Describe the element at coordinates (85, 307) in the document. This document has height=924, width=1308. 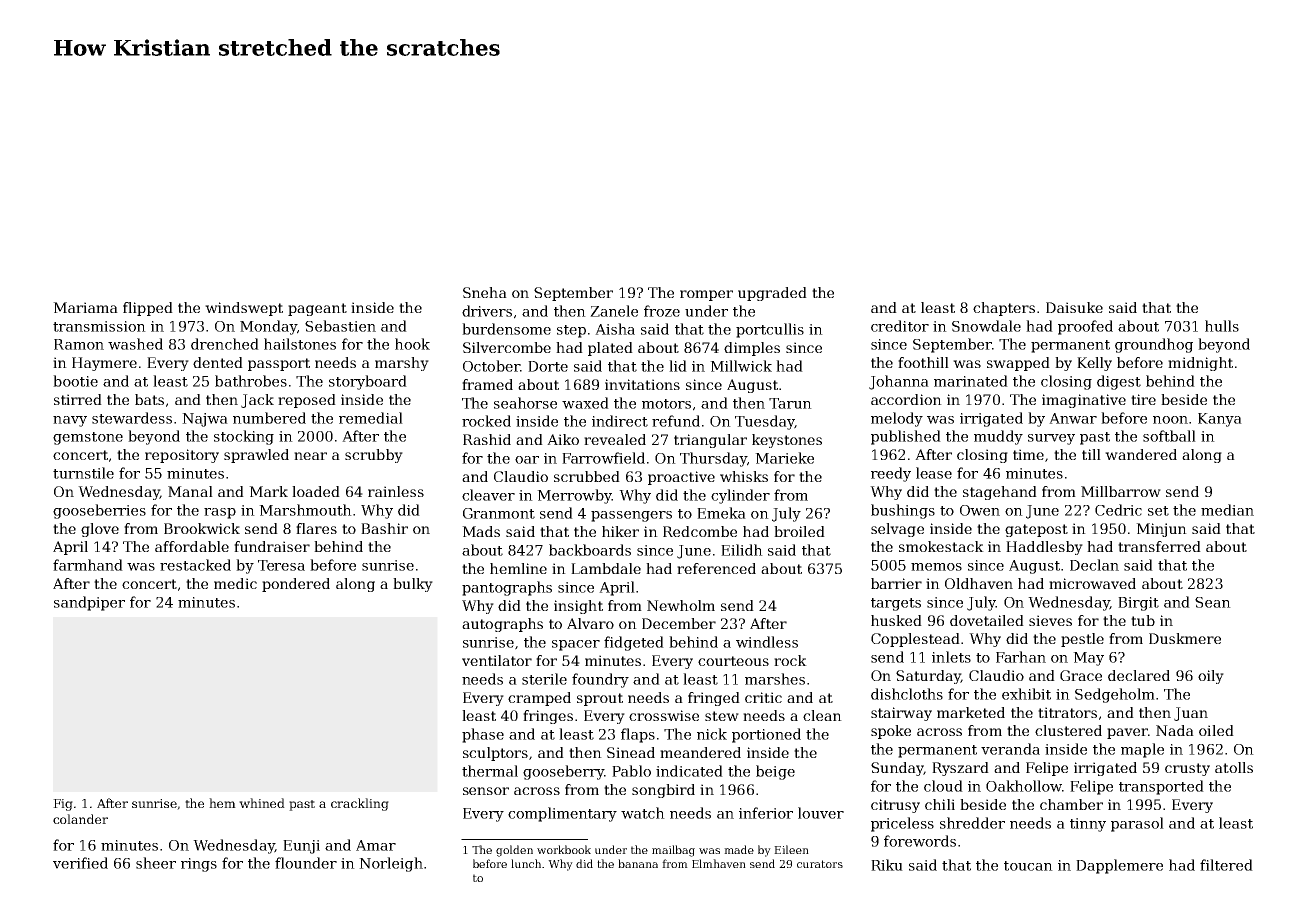
I see `Mariama` at that location.
